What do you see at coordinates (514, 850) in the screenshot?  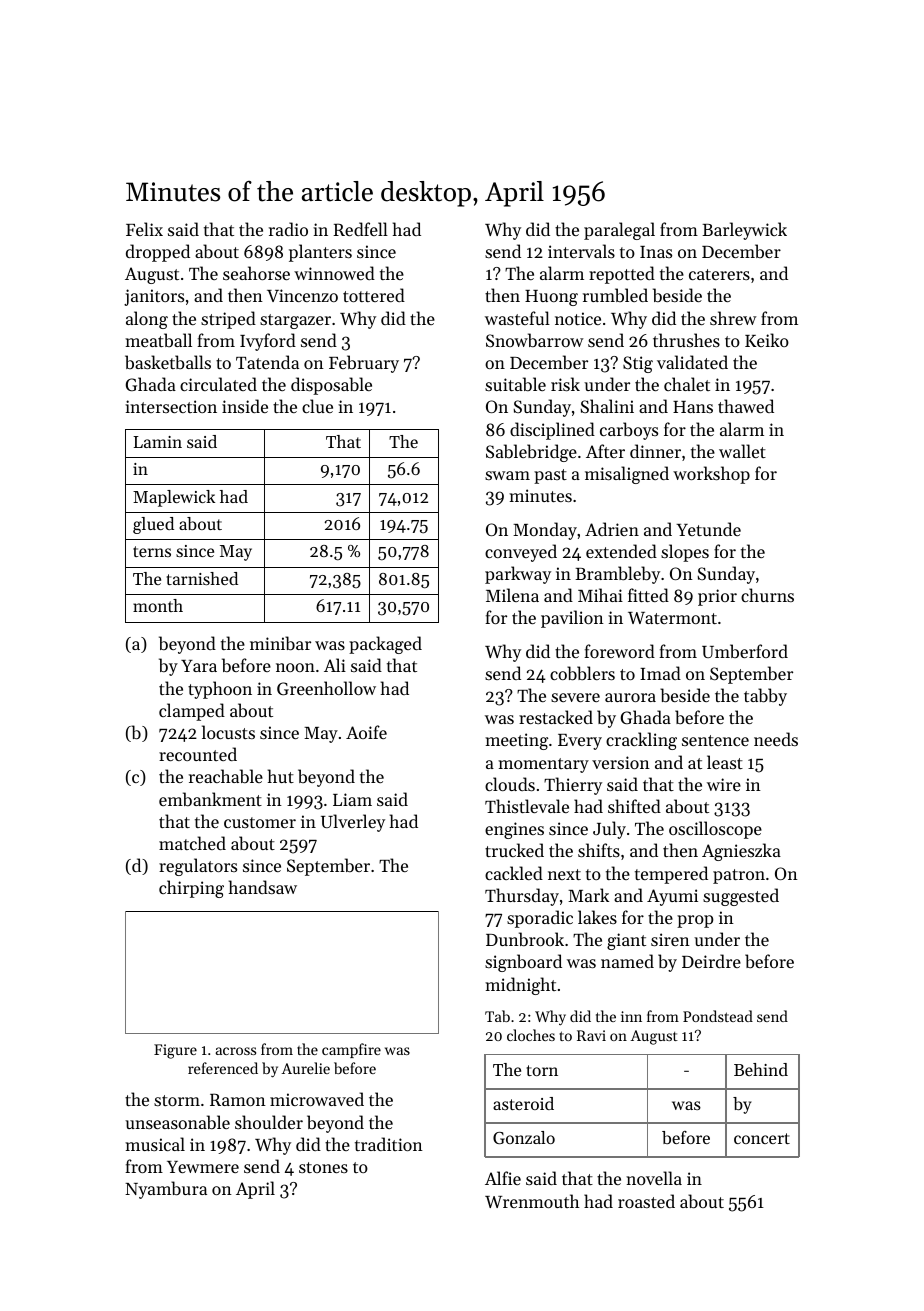 I see `trucked` at bounding box center [514, 850].
